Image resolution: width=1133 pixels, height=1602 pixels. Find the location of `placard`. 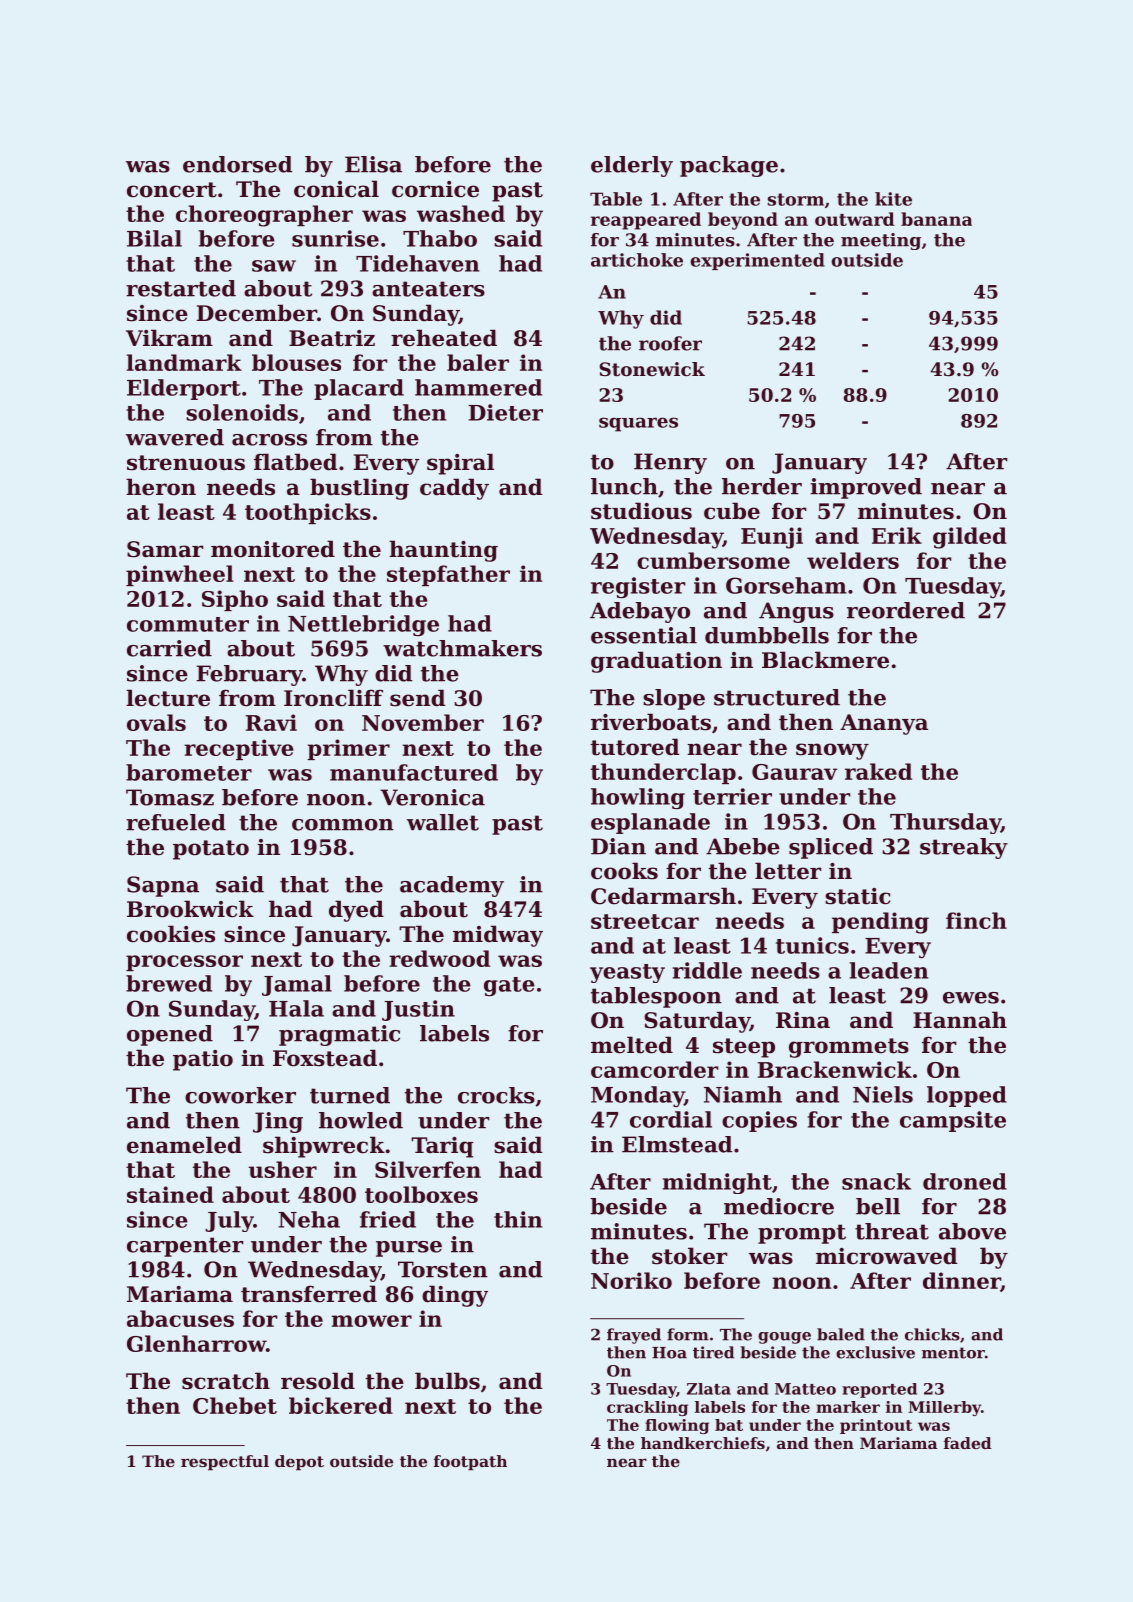

placard is located at coordinates (359, 389).
